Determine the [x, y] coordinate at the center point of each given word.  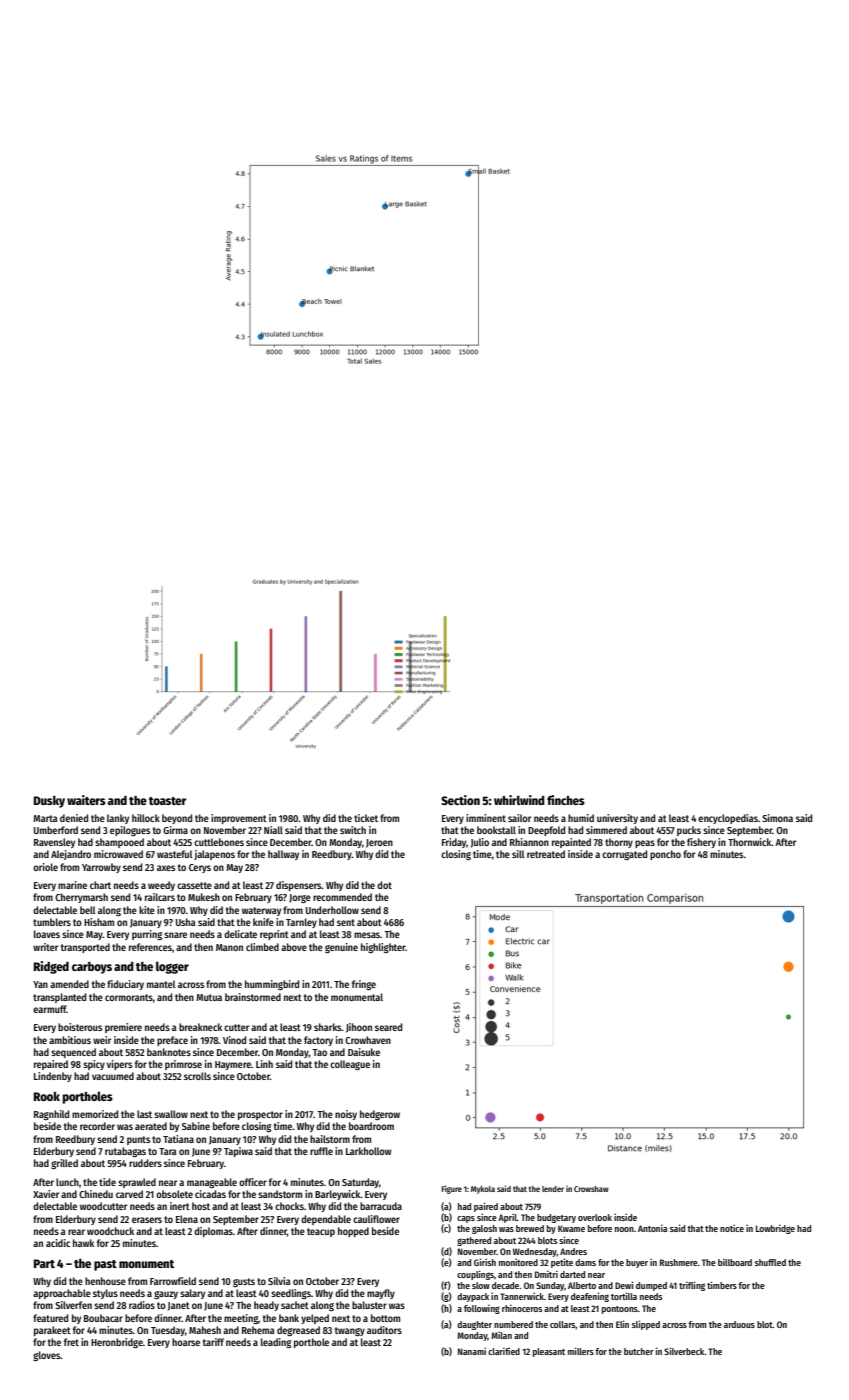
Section [460, 800]
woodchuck [110, 1231]
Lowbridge [775, 1229]
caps [466, 1219]
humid [581, 818]
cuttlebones [219, 842]
